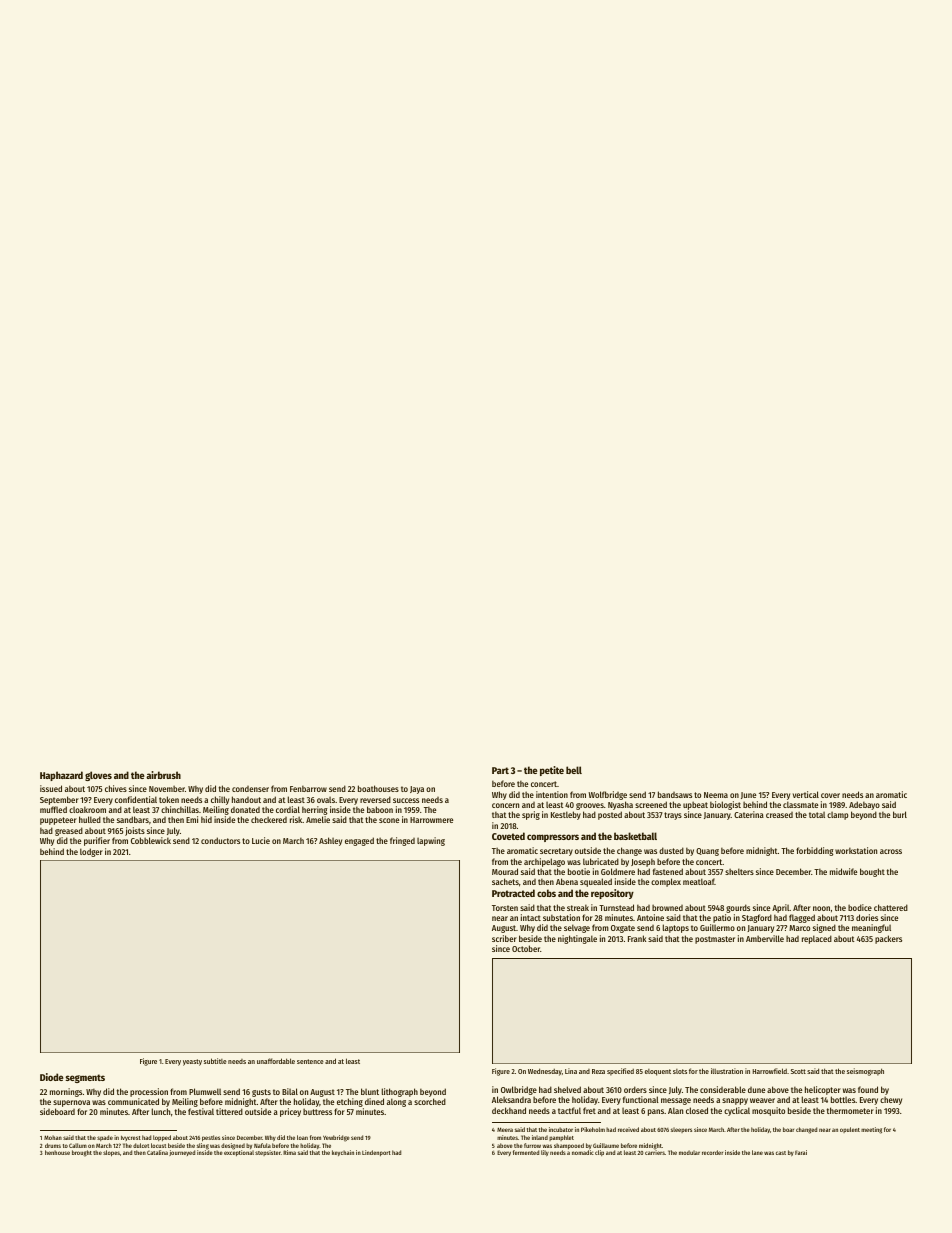  I want to click on Antoine, so click(650, 917).
